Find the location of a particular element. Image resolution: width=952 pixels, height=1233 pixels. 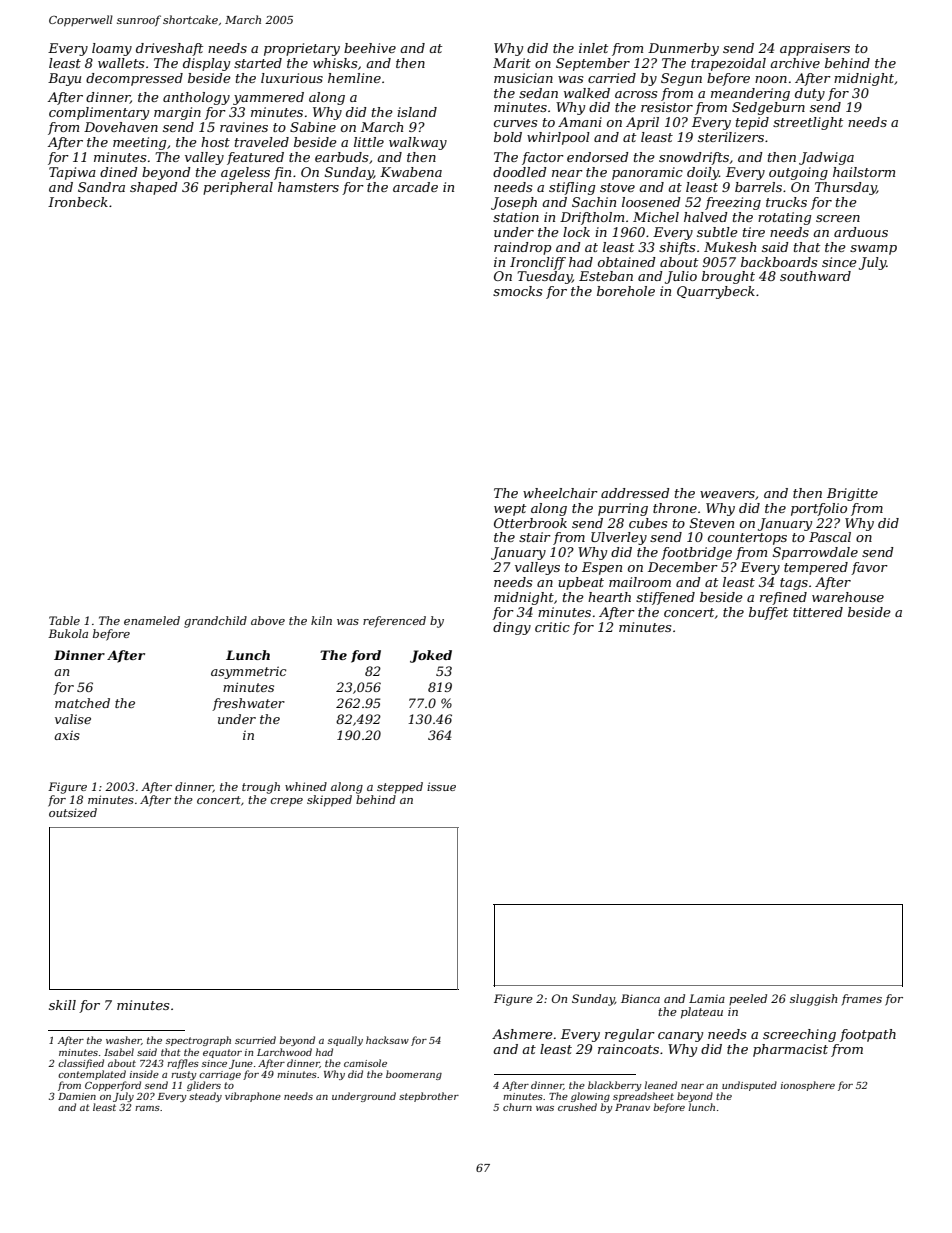

Dunmerby is located at coordinates (683, 49).
